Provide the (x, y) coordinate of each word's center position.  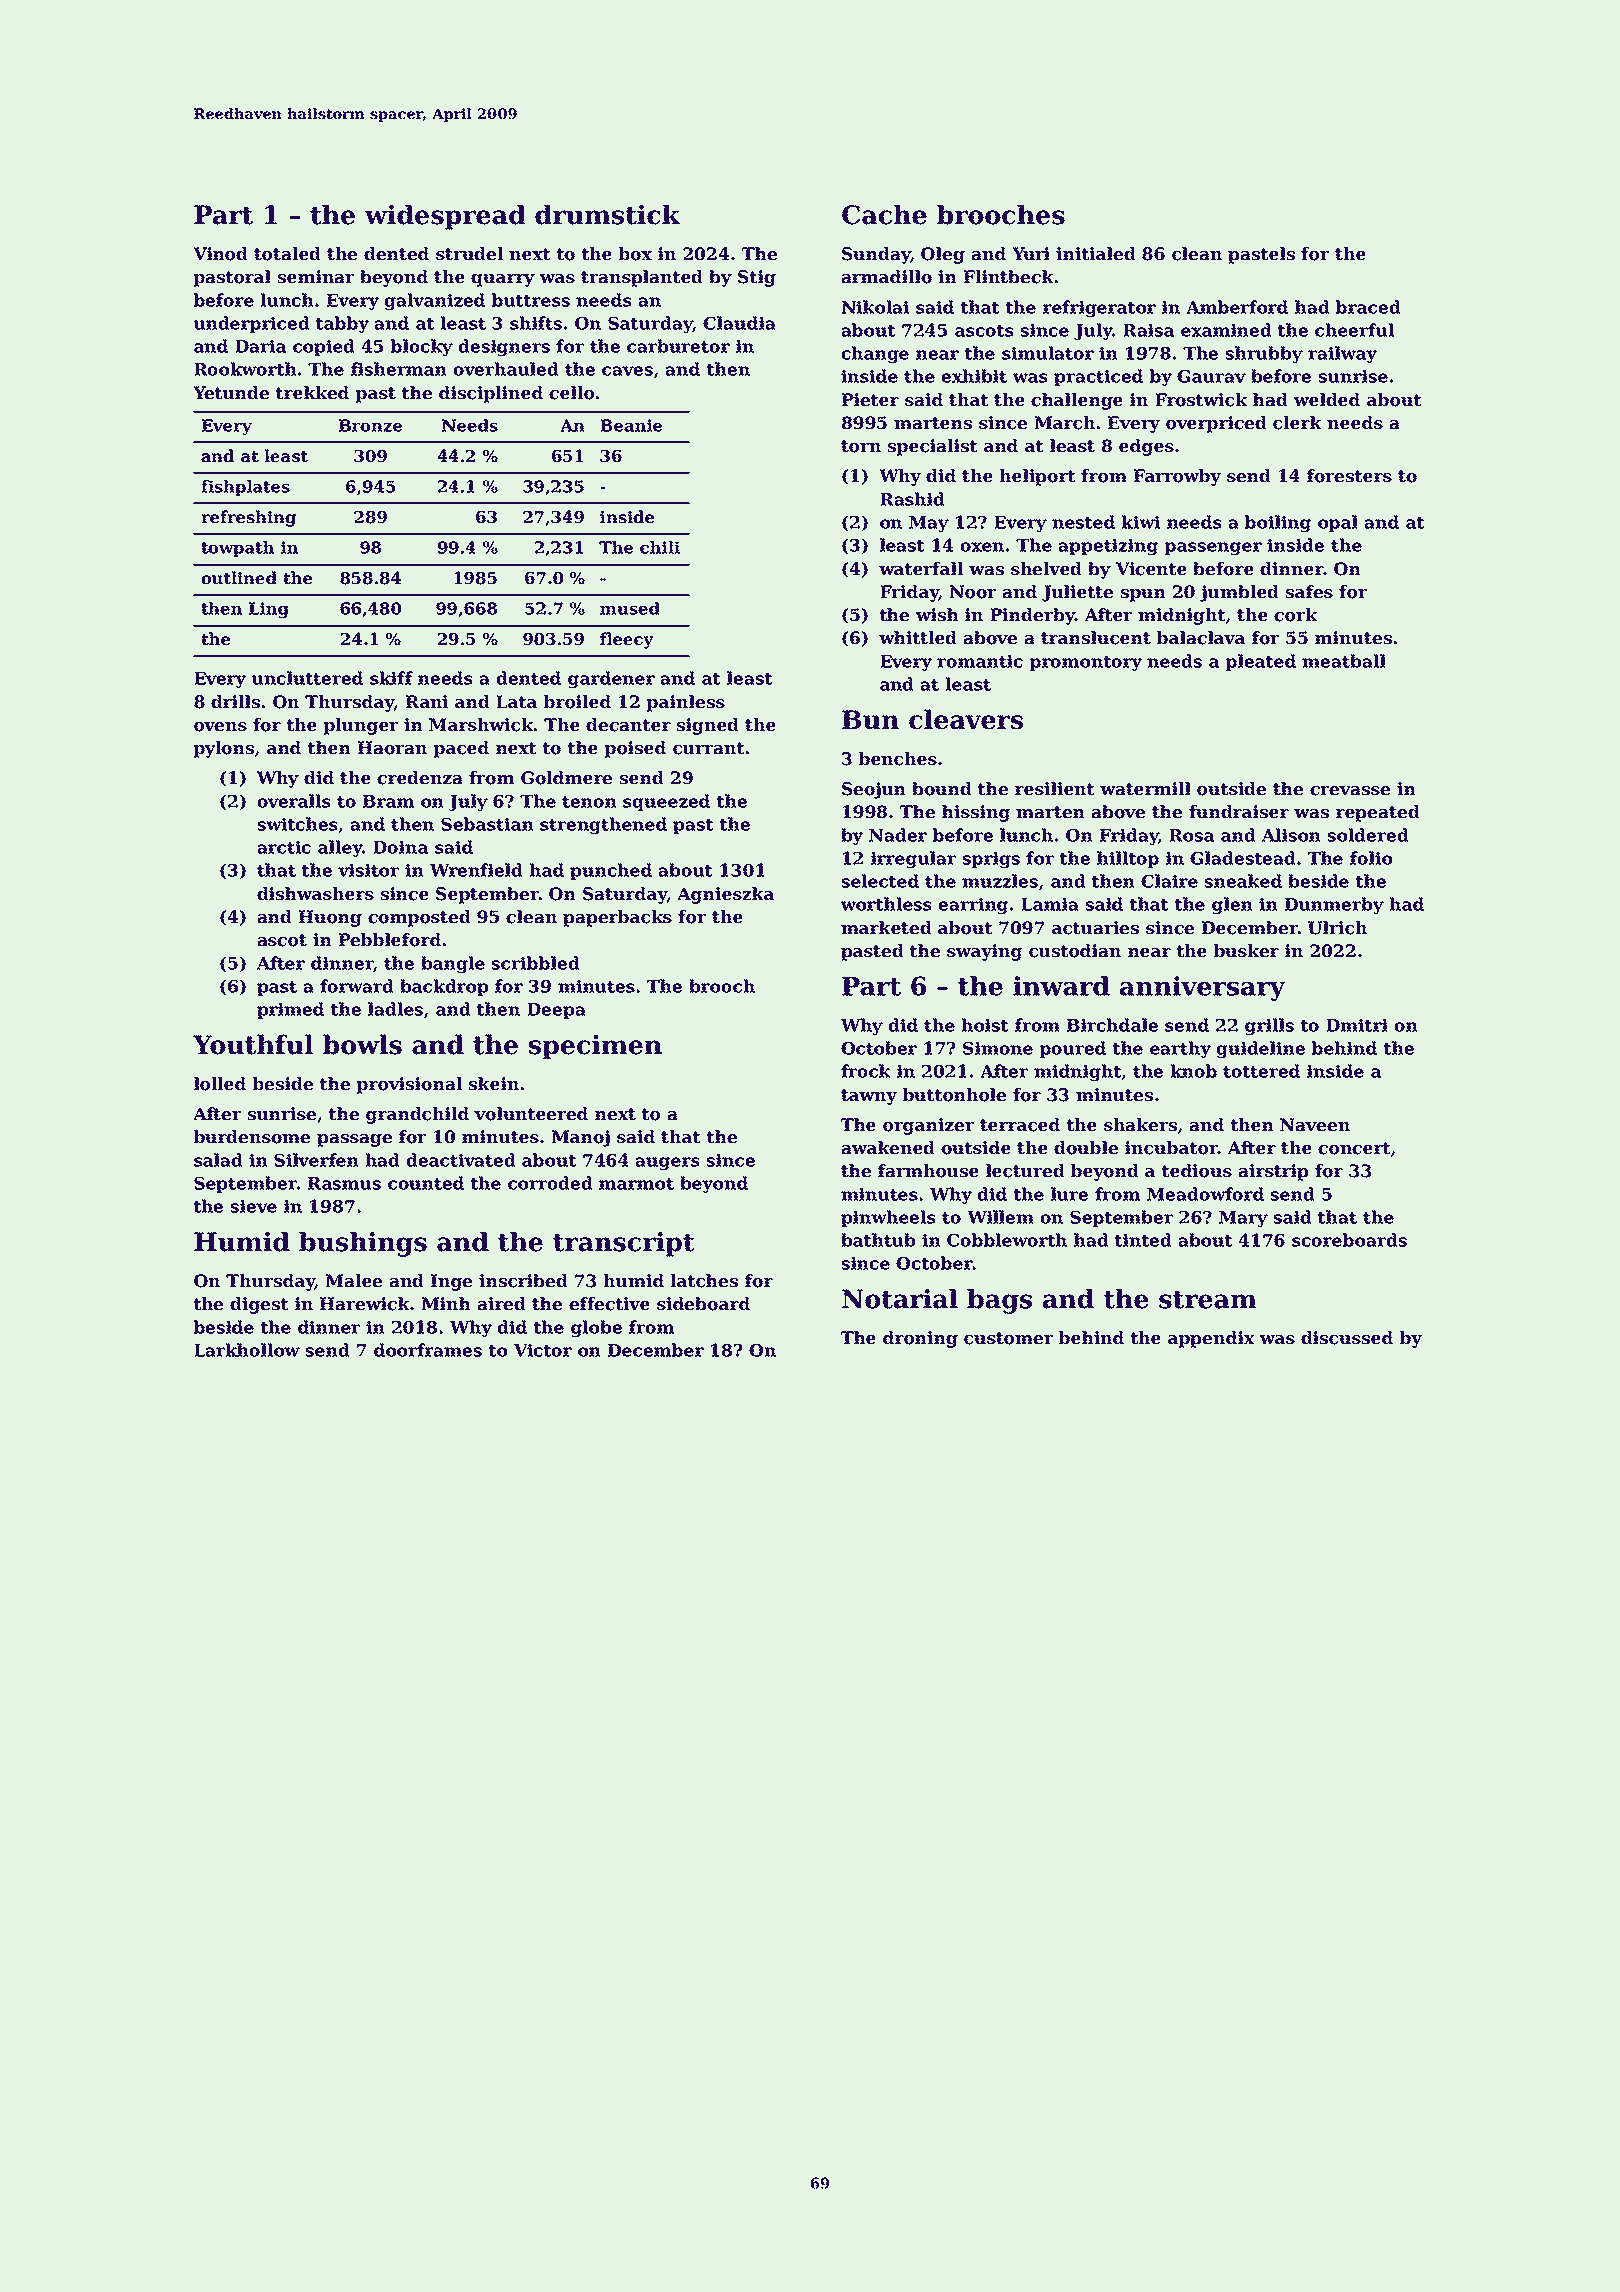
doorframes (428, 1350)
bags (999, 1301)
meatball (1344, 661)
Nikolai (875, 307)
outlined (239, 578)
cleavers (966, 719)
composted (419, 918)
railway (1342, 354)
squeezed (666, 802)
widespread (445, 217)
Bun (870, 719)
